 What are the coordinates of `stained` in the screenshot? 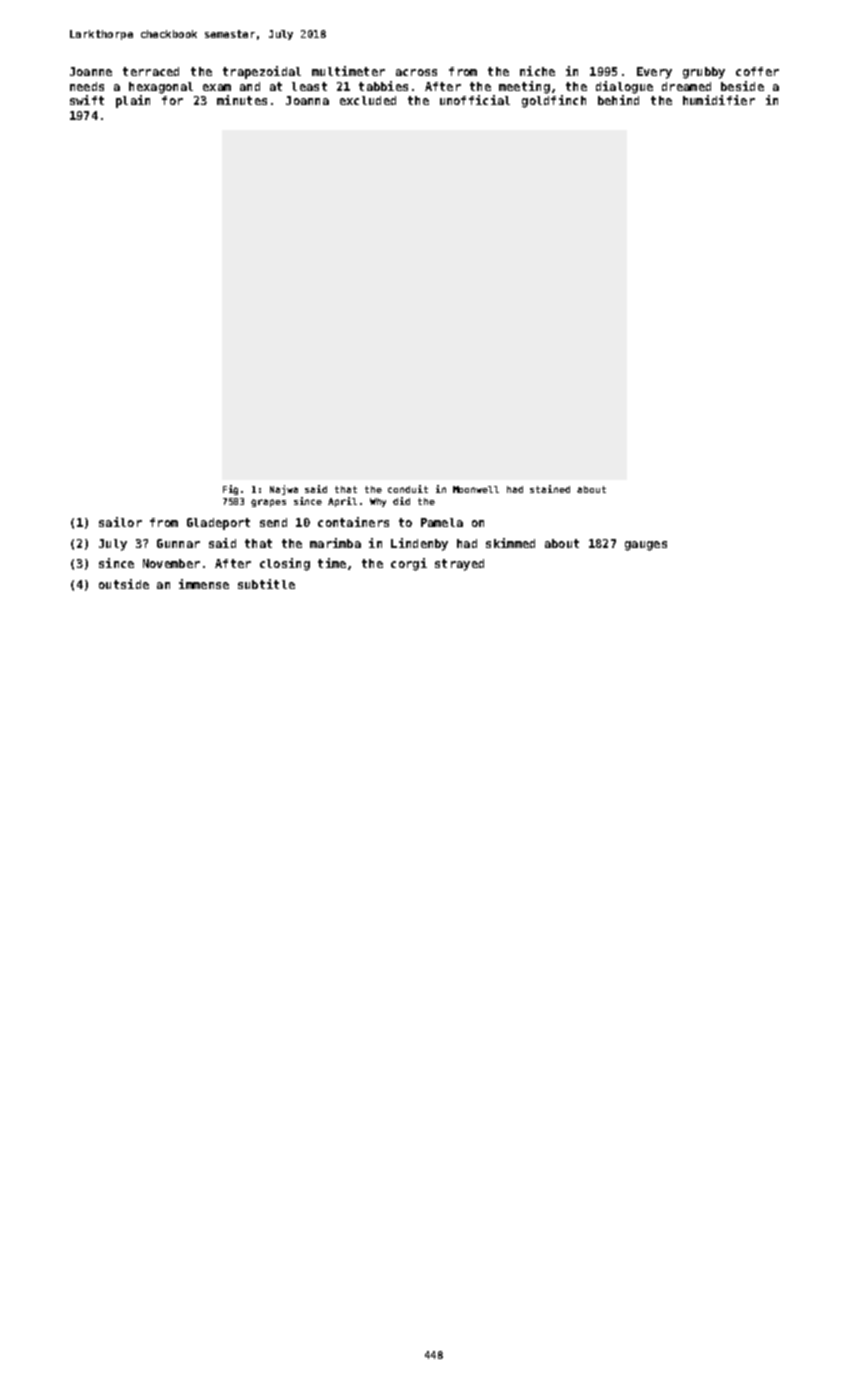 It's located at (550, 489).
